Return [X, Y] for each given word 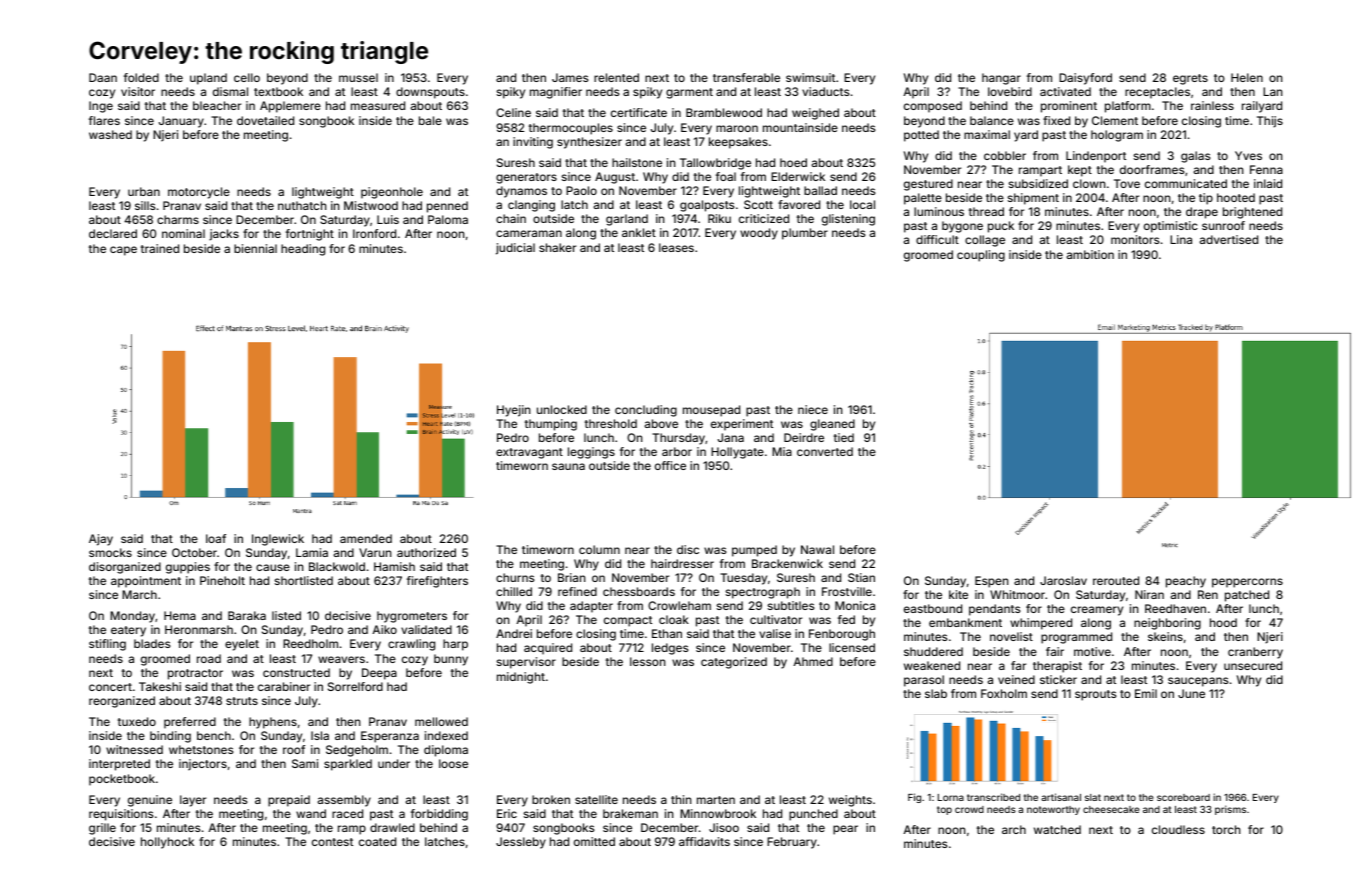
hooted [1236, 197]
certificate [639, 112]
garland [627, 220]
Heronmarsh [199, 629]
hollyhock [167, 843]
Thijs [1270, 122]
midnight [521, 678]
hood [1223, 622]
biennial [255, 248]
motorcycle [199, 193]
